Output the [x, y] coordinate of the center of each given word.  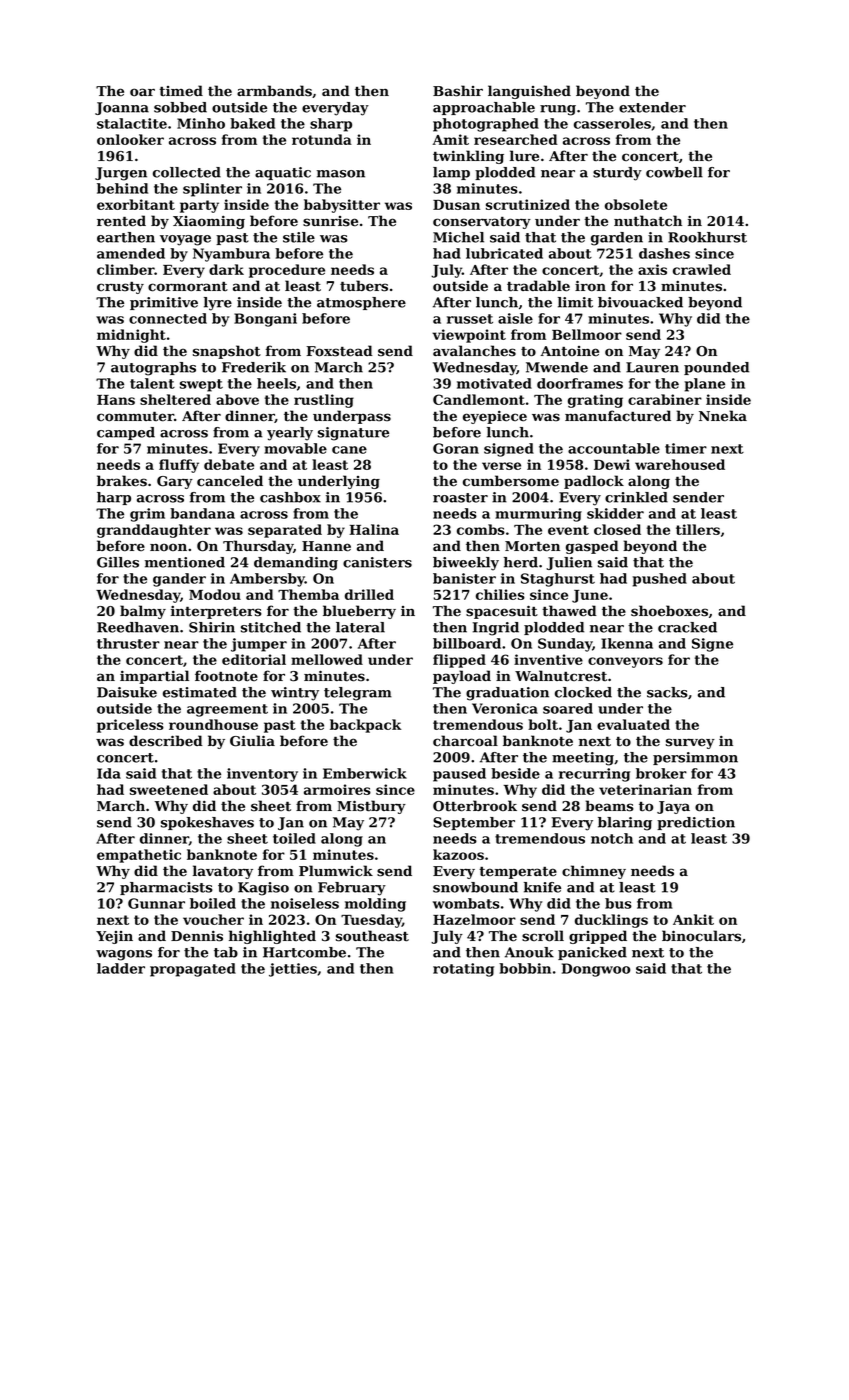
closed [617, 529]
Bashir [458, 91]
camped [126, 433]
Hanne [326, 546]
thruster [128, 643]
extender [652, 107]
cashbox [290, 497]
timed [181, 91]
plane [704, 385]
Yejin [114, 937]
